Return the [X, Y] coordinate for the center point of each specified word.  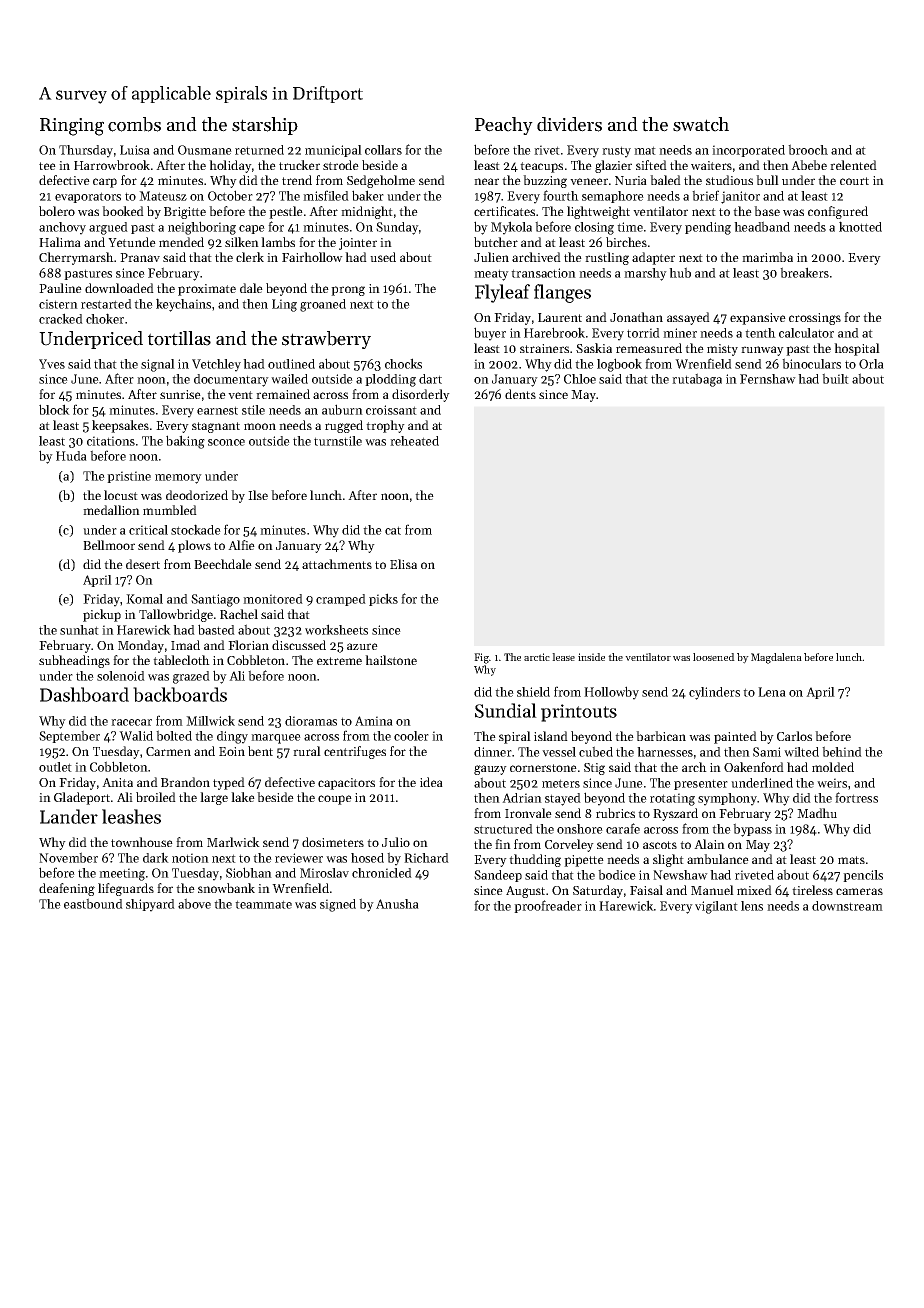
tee [47, 166]
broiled [156, 797]
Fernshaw [768, 379]
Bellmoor [109, 545]
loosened [714, 657]
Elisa [403, 564]
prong [348, 291]
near [486, 181]
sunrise [180, 394]
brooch [808, 149]
